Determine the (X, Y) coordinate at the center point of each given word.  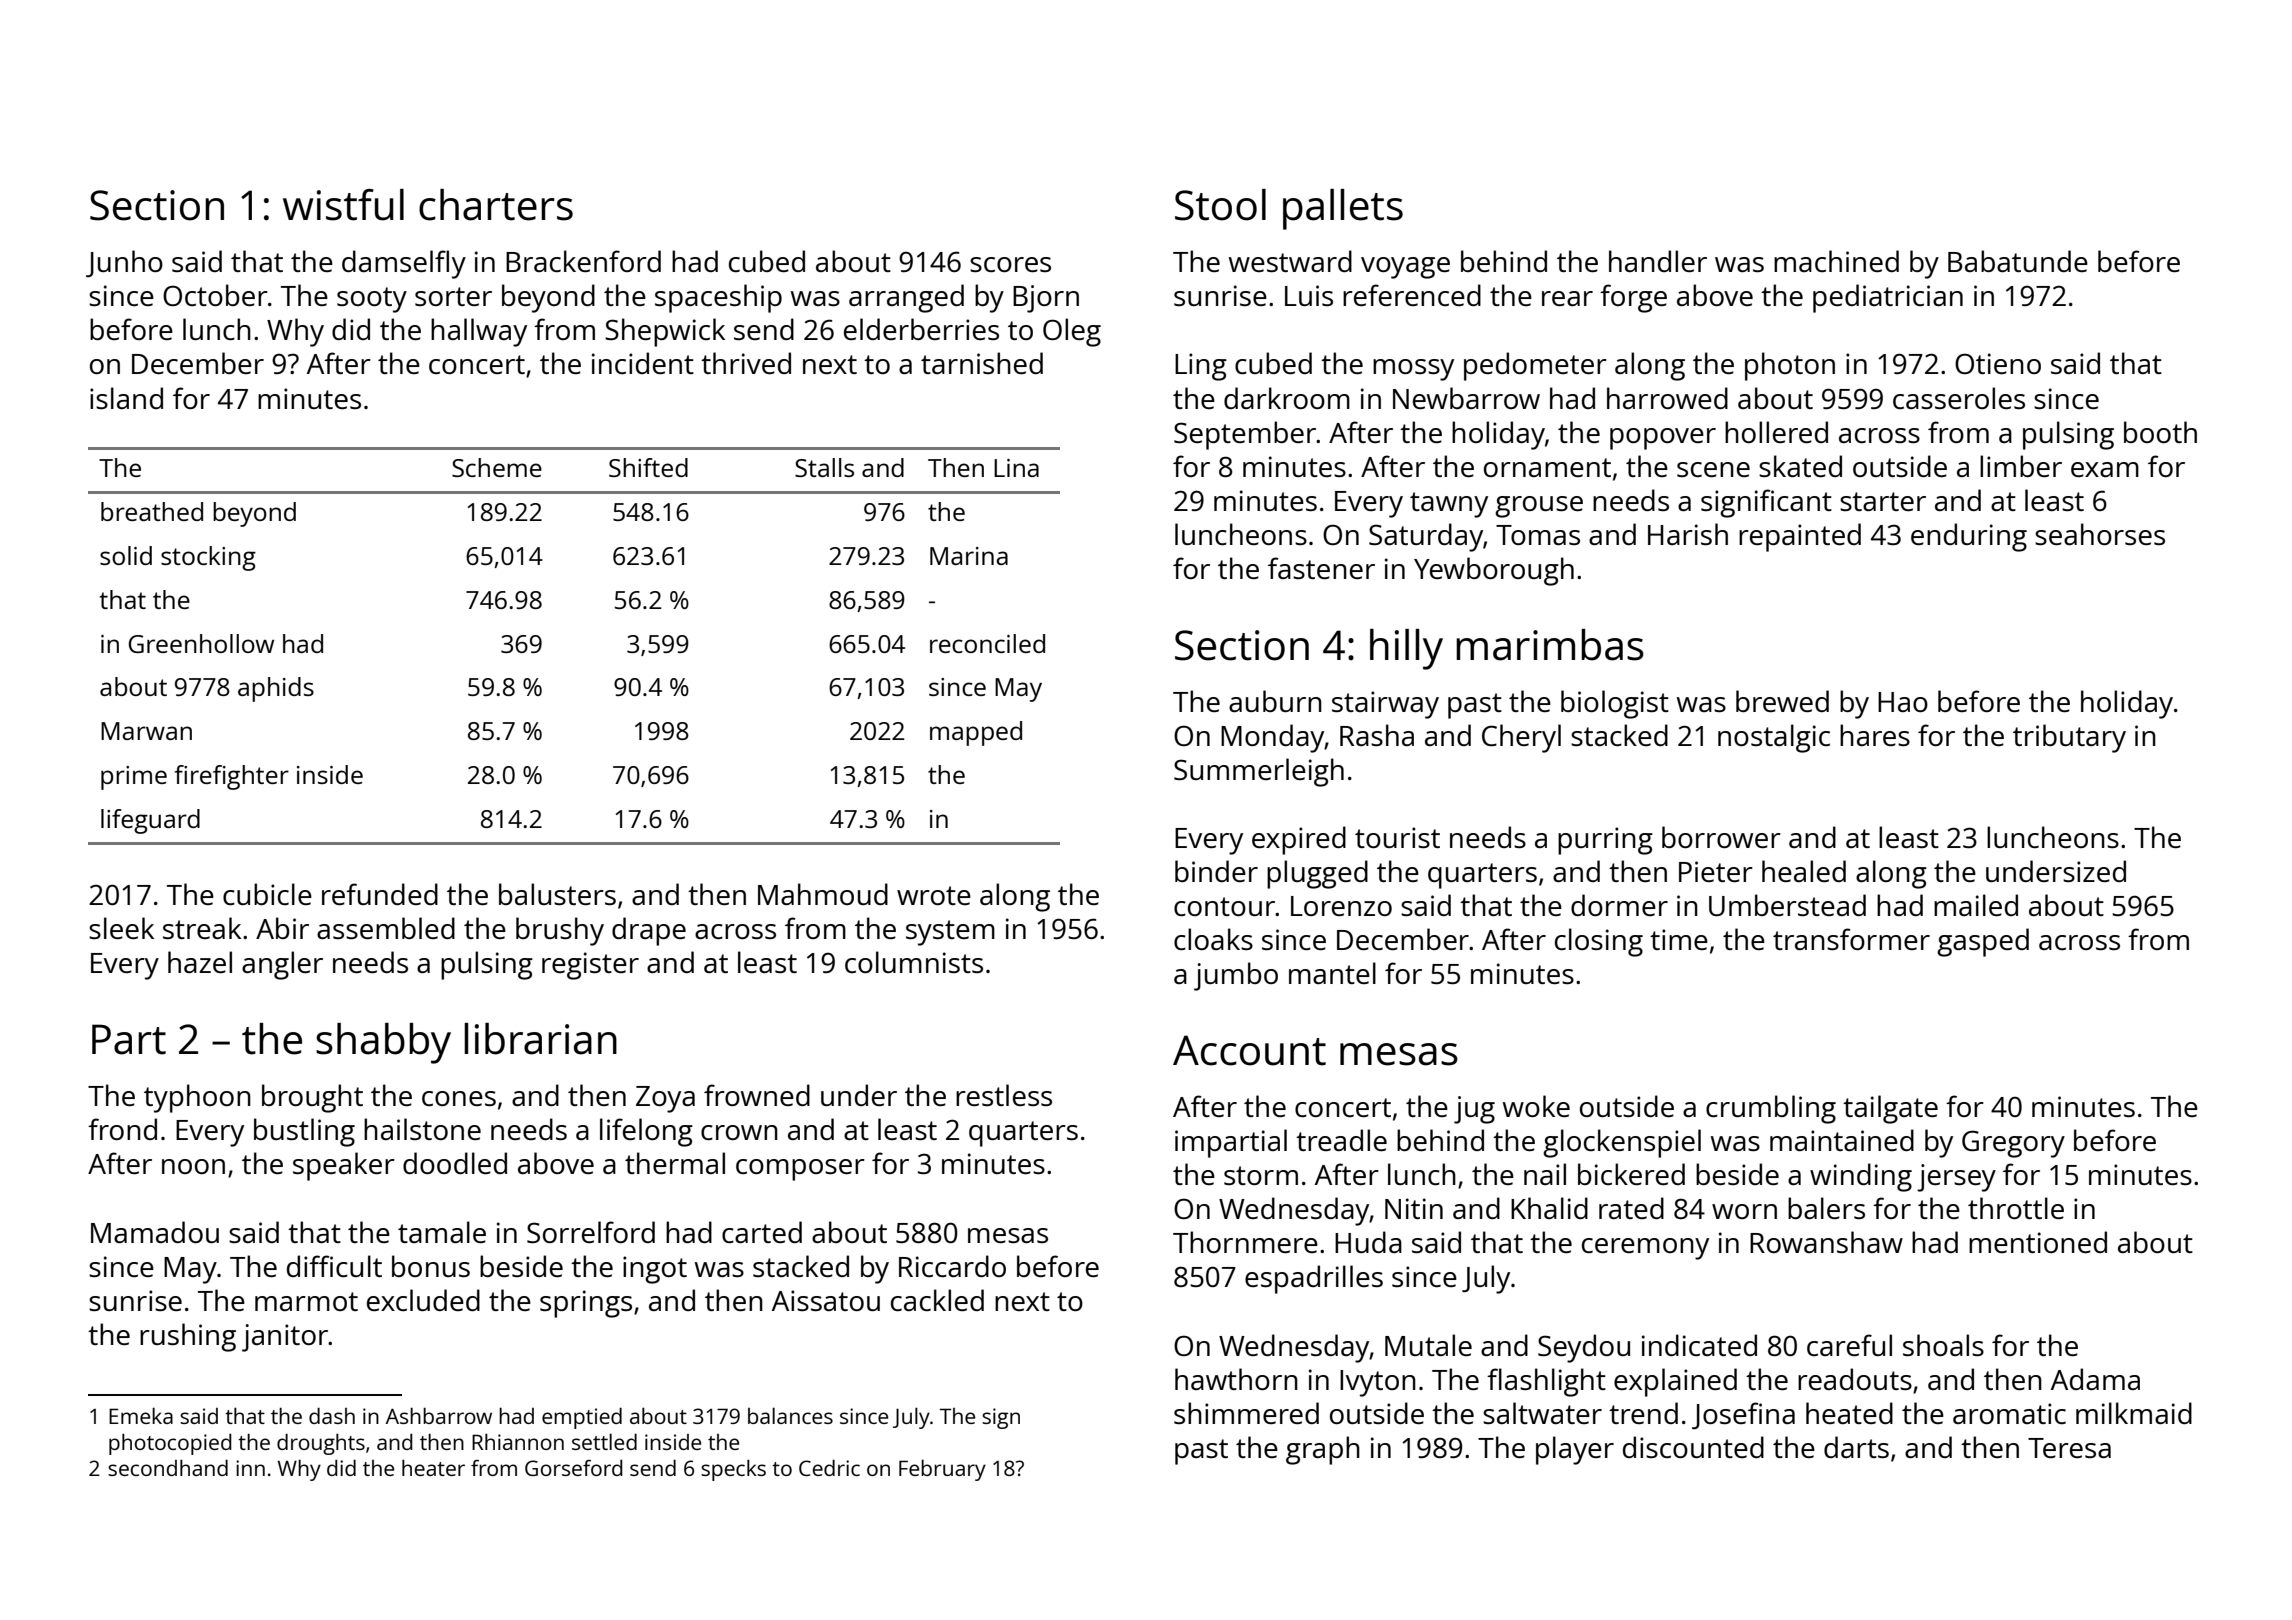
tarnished (982, 363)
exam (2105, 469)
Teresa (2069, 1448)
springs (586, 1304)
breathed (152, 511)
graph (1323, 1450)
